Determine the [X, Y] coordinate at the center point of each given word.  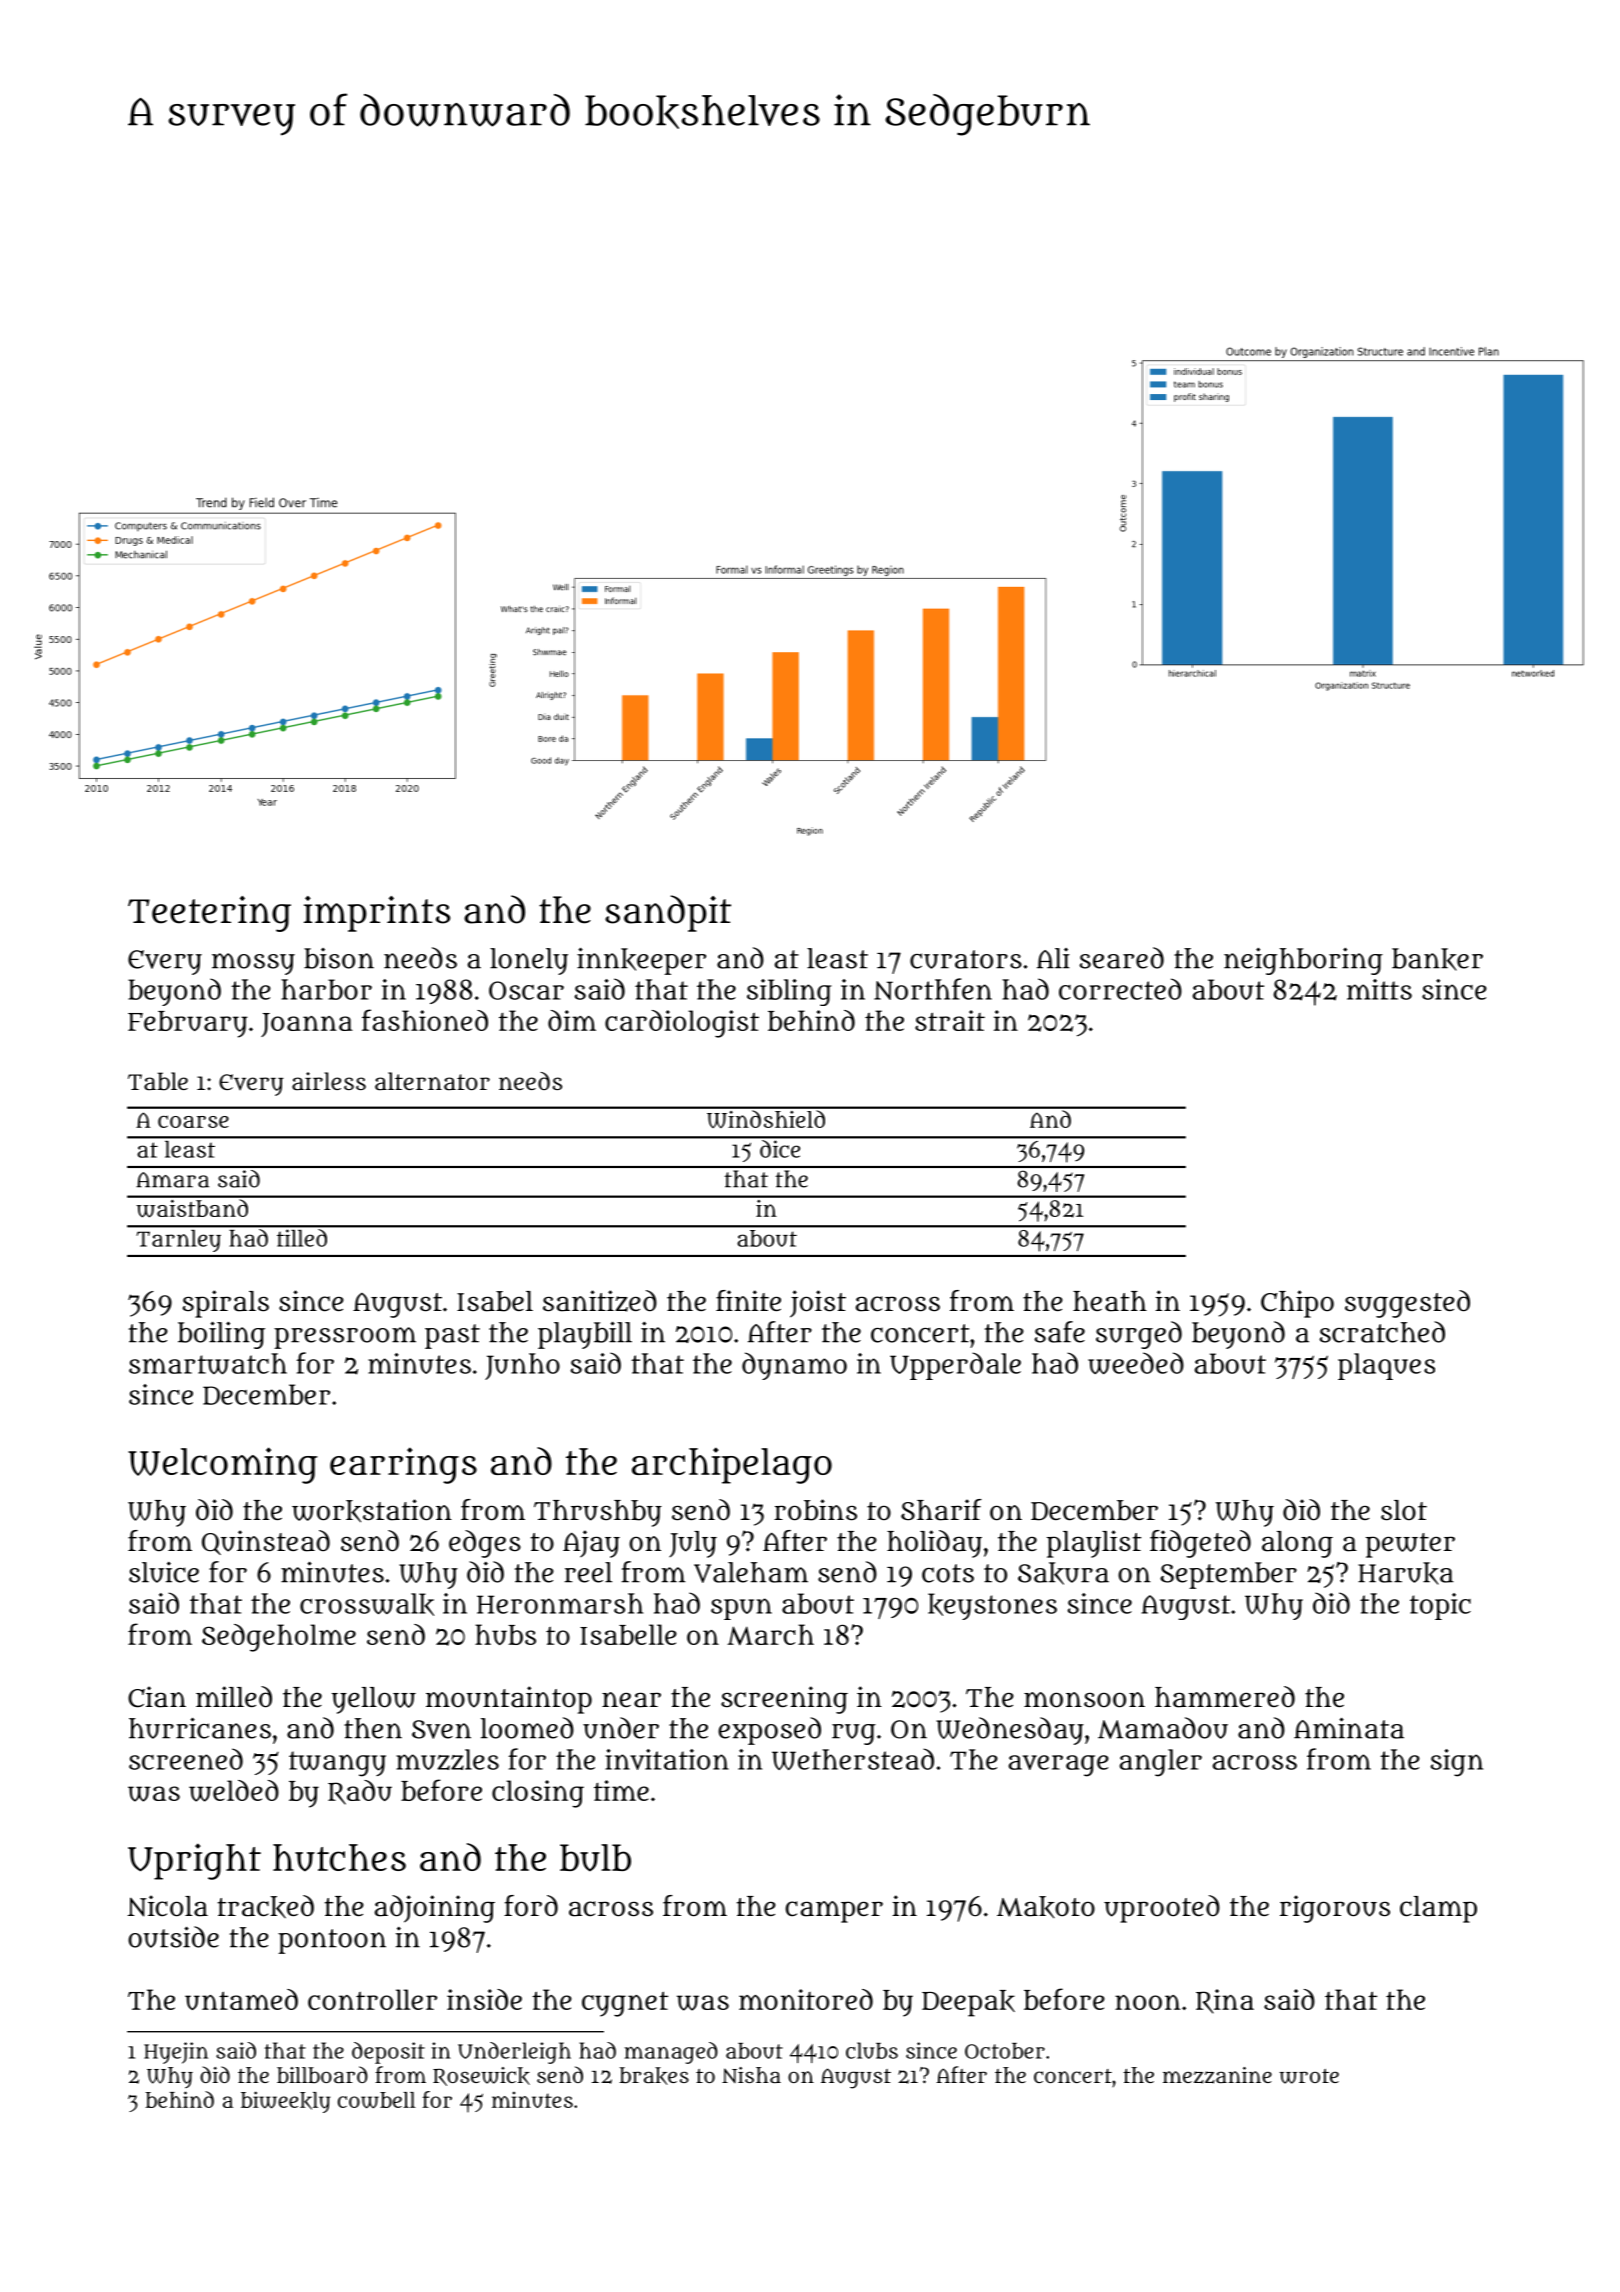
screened [186, 1759]
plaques [1386, 1366]
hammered [1225, 1697]
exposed [769, 1731]
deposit [388, 2053]
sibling [789, 992]
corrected [1120, 989]
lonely [529, 961]
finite [748, 1300]
